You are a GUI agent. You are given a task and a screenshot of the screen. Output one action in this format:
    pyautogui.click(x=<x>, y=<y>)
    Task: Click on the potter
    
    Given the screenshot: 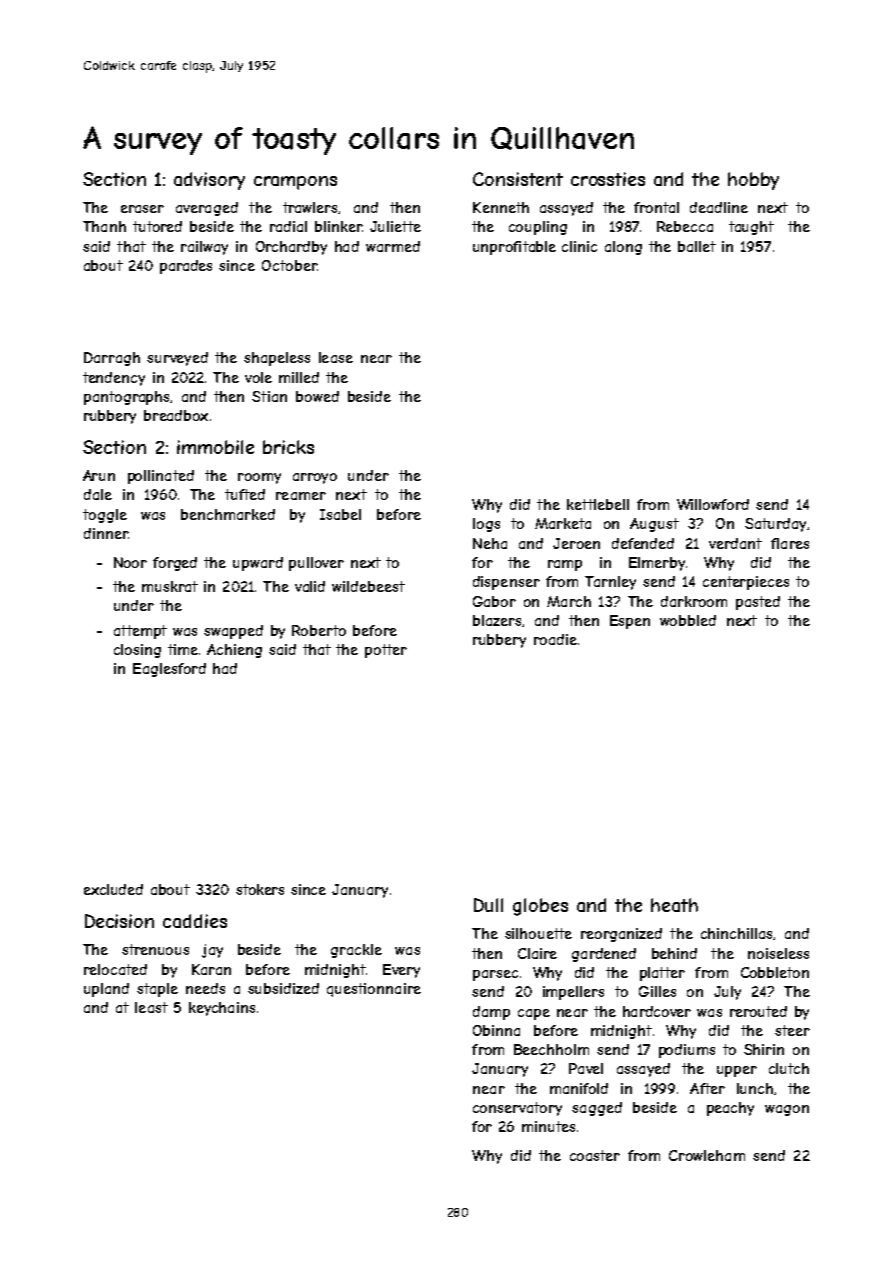 What is the action you would take?
    pyautogui.click(x=386, y=651)
